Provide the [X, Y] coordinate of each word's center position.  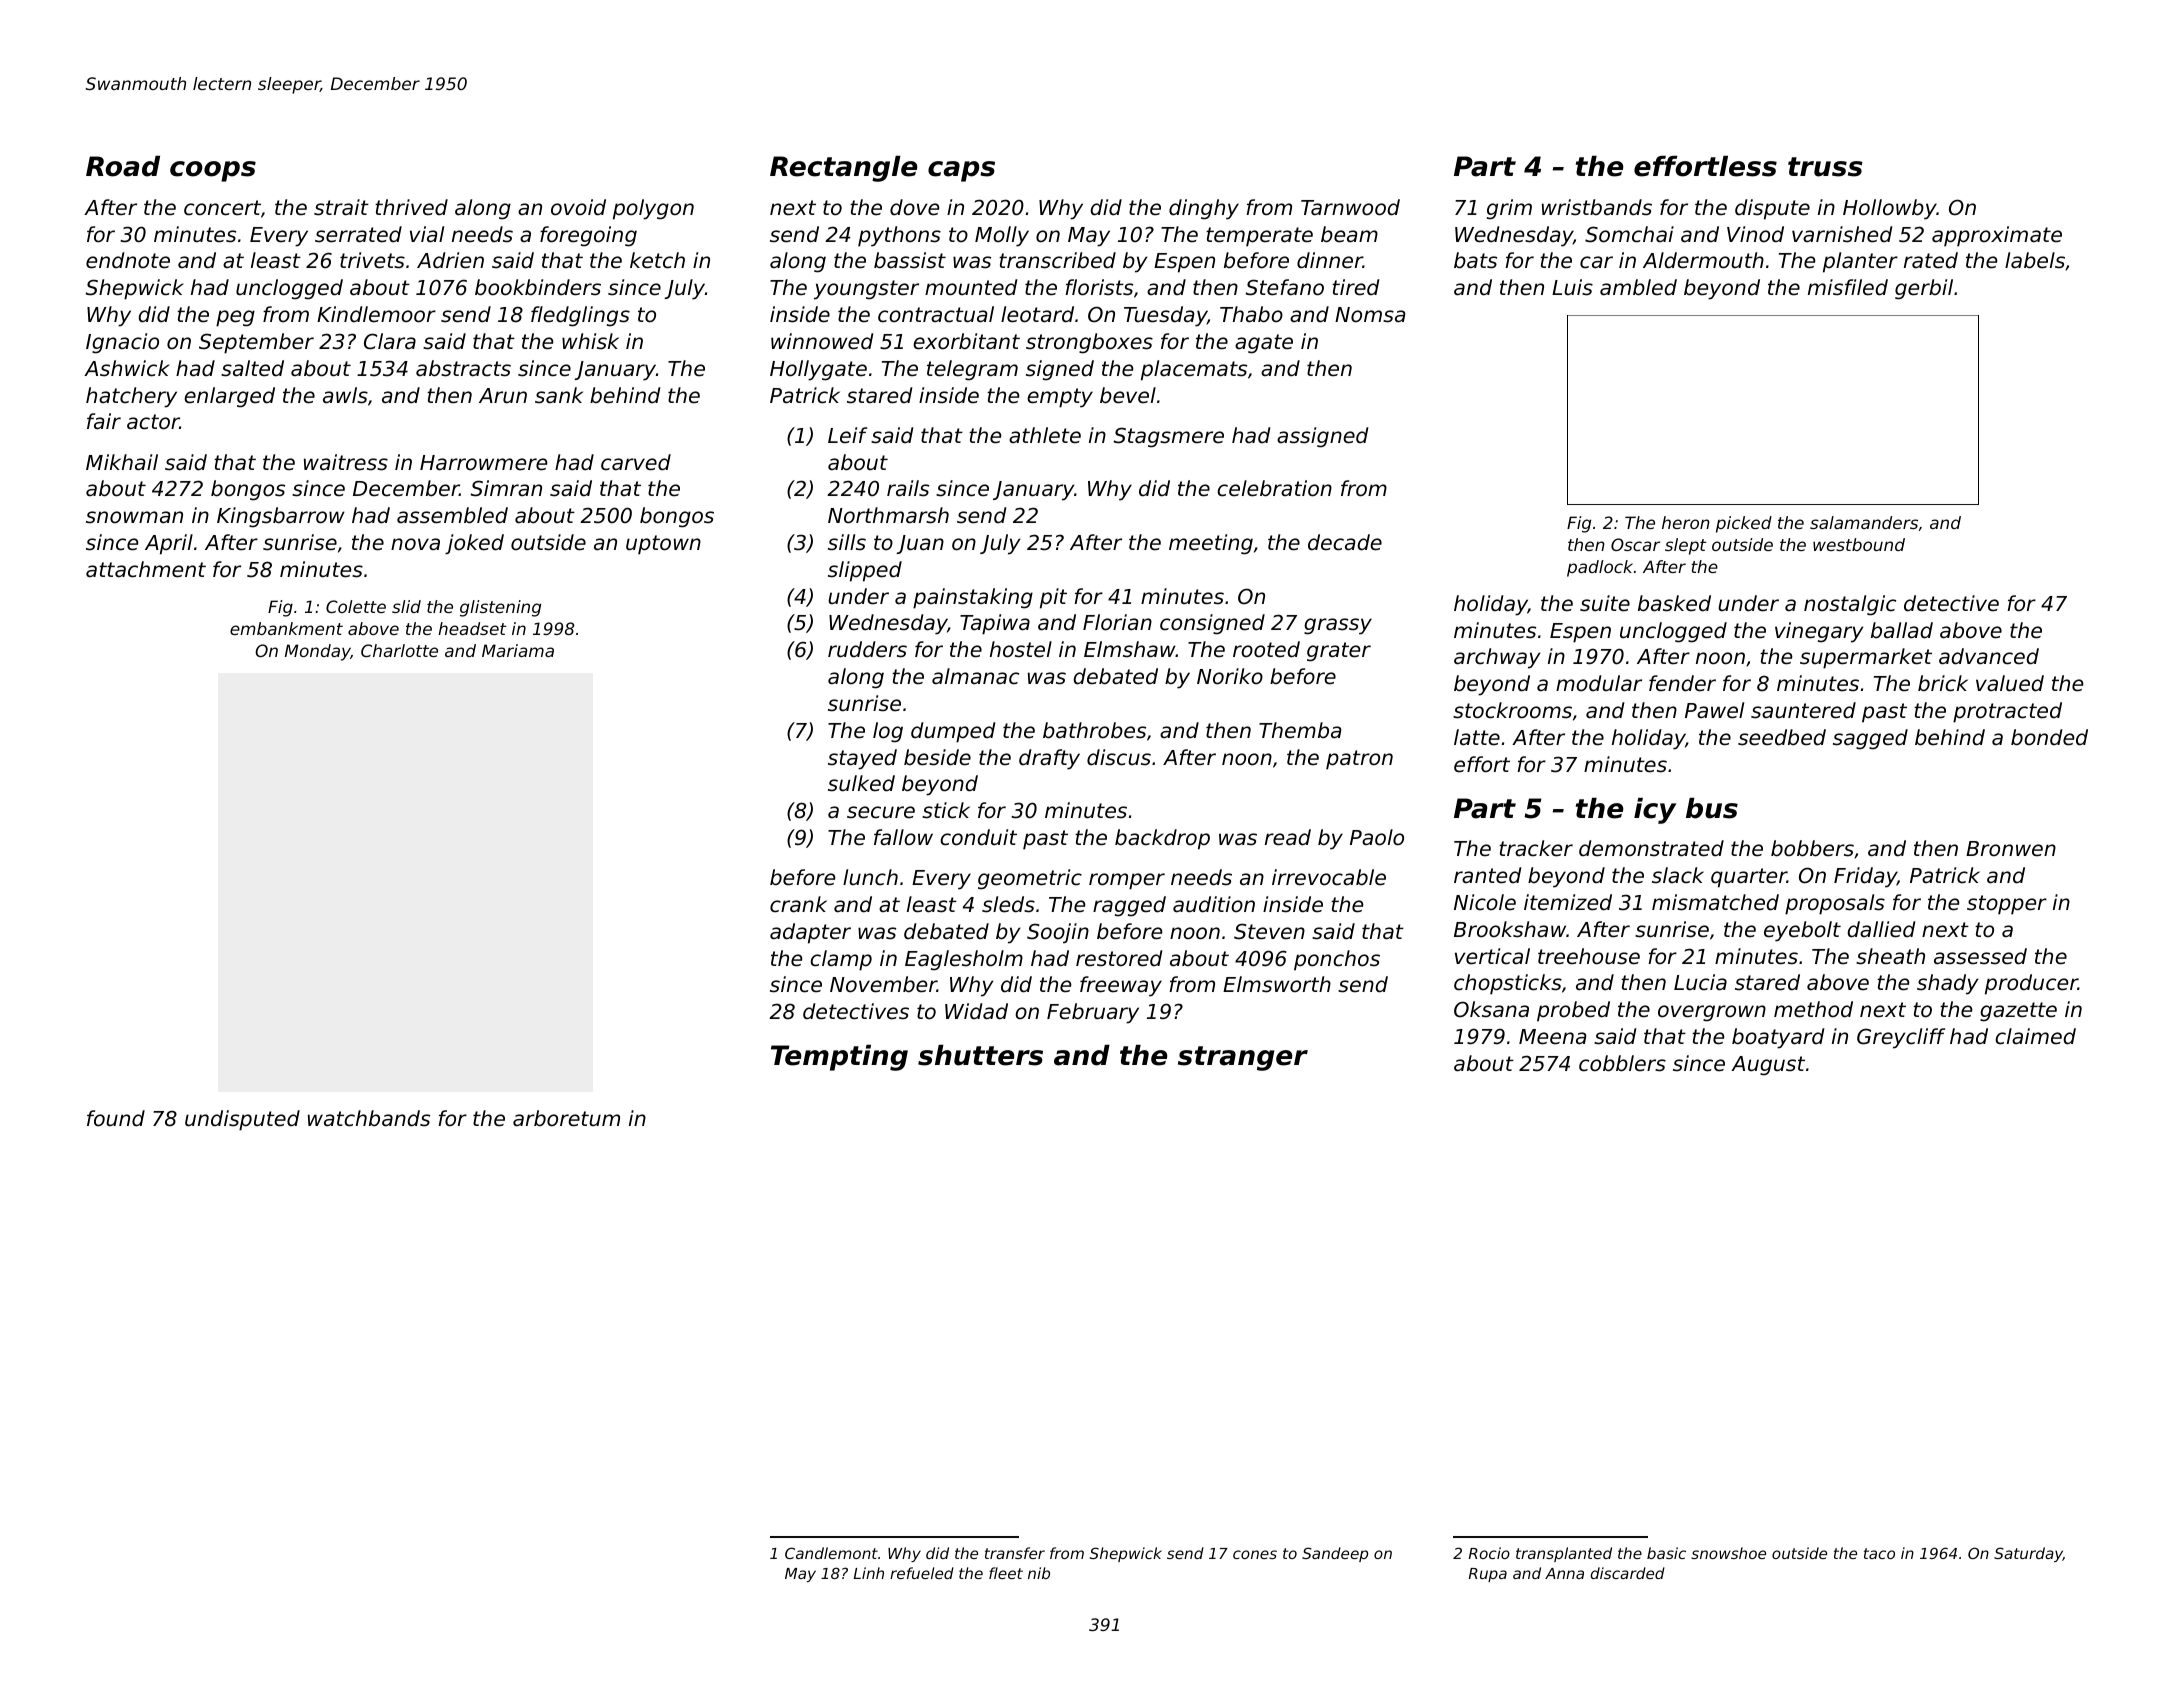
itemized [1568, 902]
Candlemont [831, 1553]
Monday [318, 652]
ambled [1638, 287]
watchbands [369, 1118]
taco [1879, 1553]
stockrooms [1512, 710]
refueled [922, 1573]
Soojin [1058, 933]
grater [1339, 652]
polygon [653, 209]
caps [961, 171]
